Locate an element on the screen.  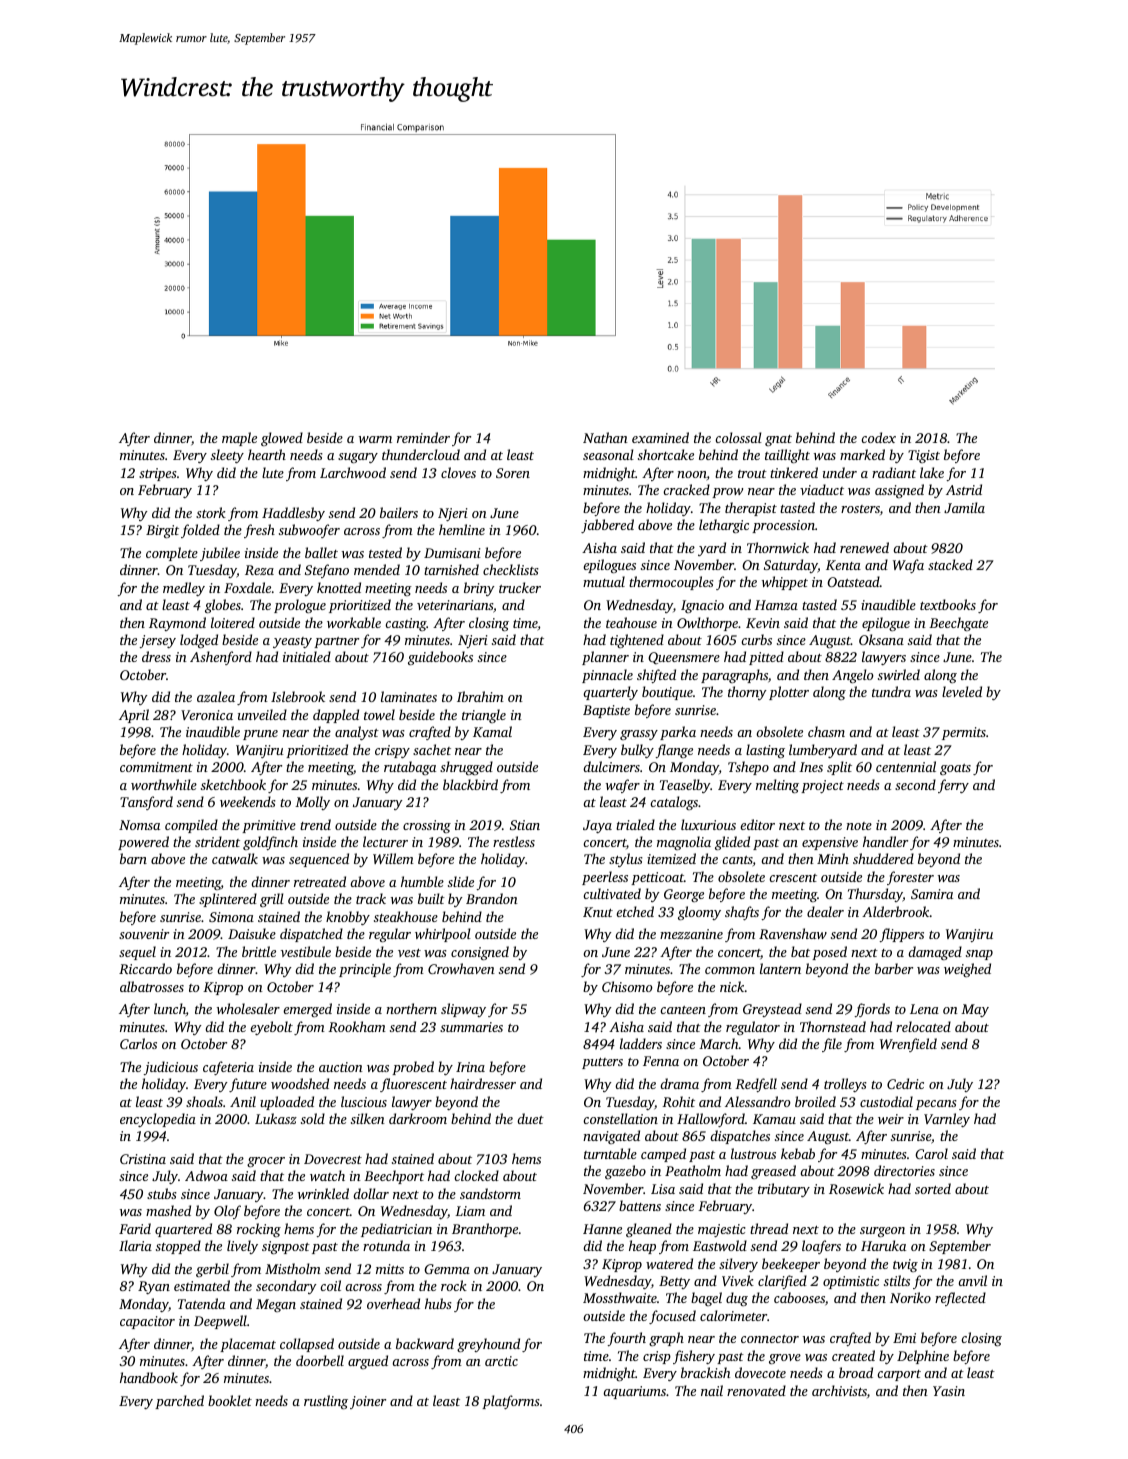
dollar is located at coordinates (371, 1193).
